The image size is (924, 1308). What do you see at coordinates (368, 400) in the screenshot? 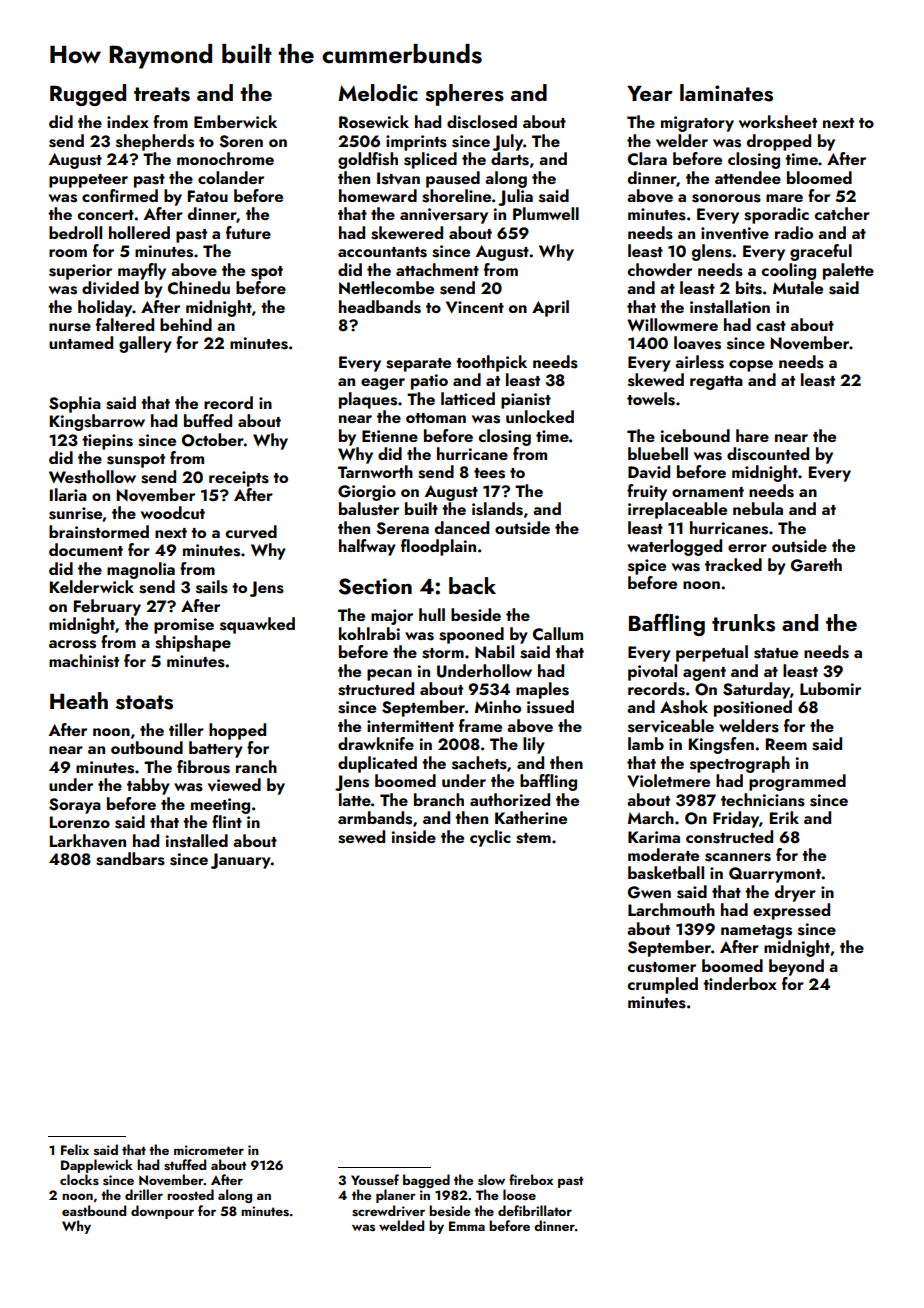
I see `plaques` at bounding box center [368, 400].
